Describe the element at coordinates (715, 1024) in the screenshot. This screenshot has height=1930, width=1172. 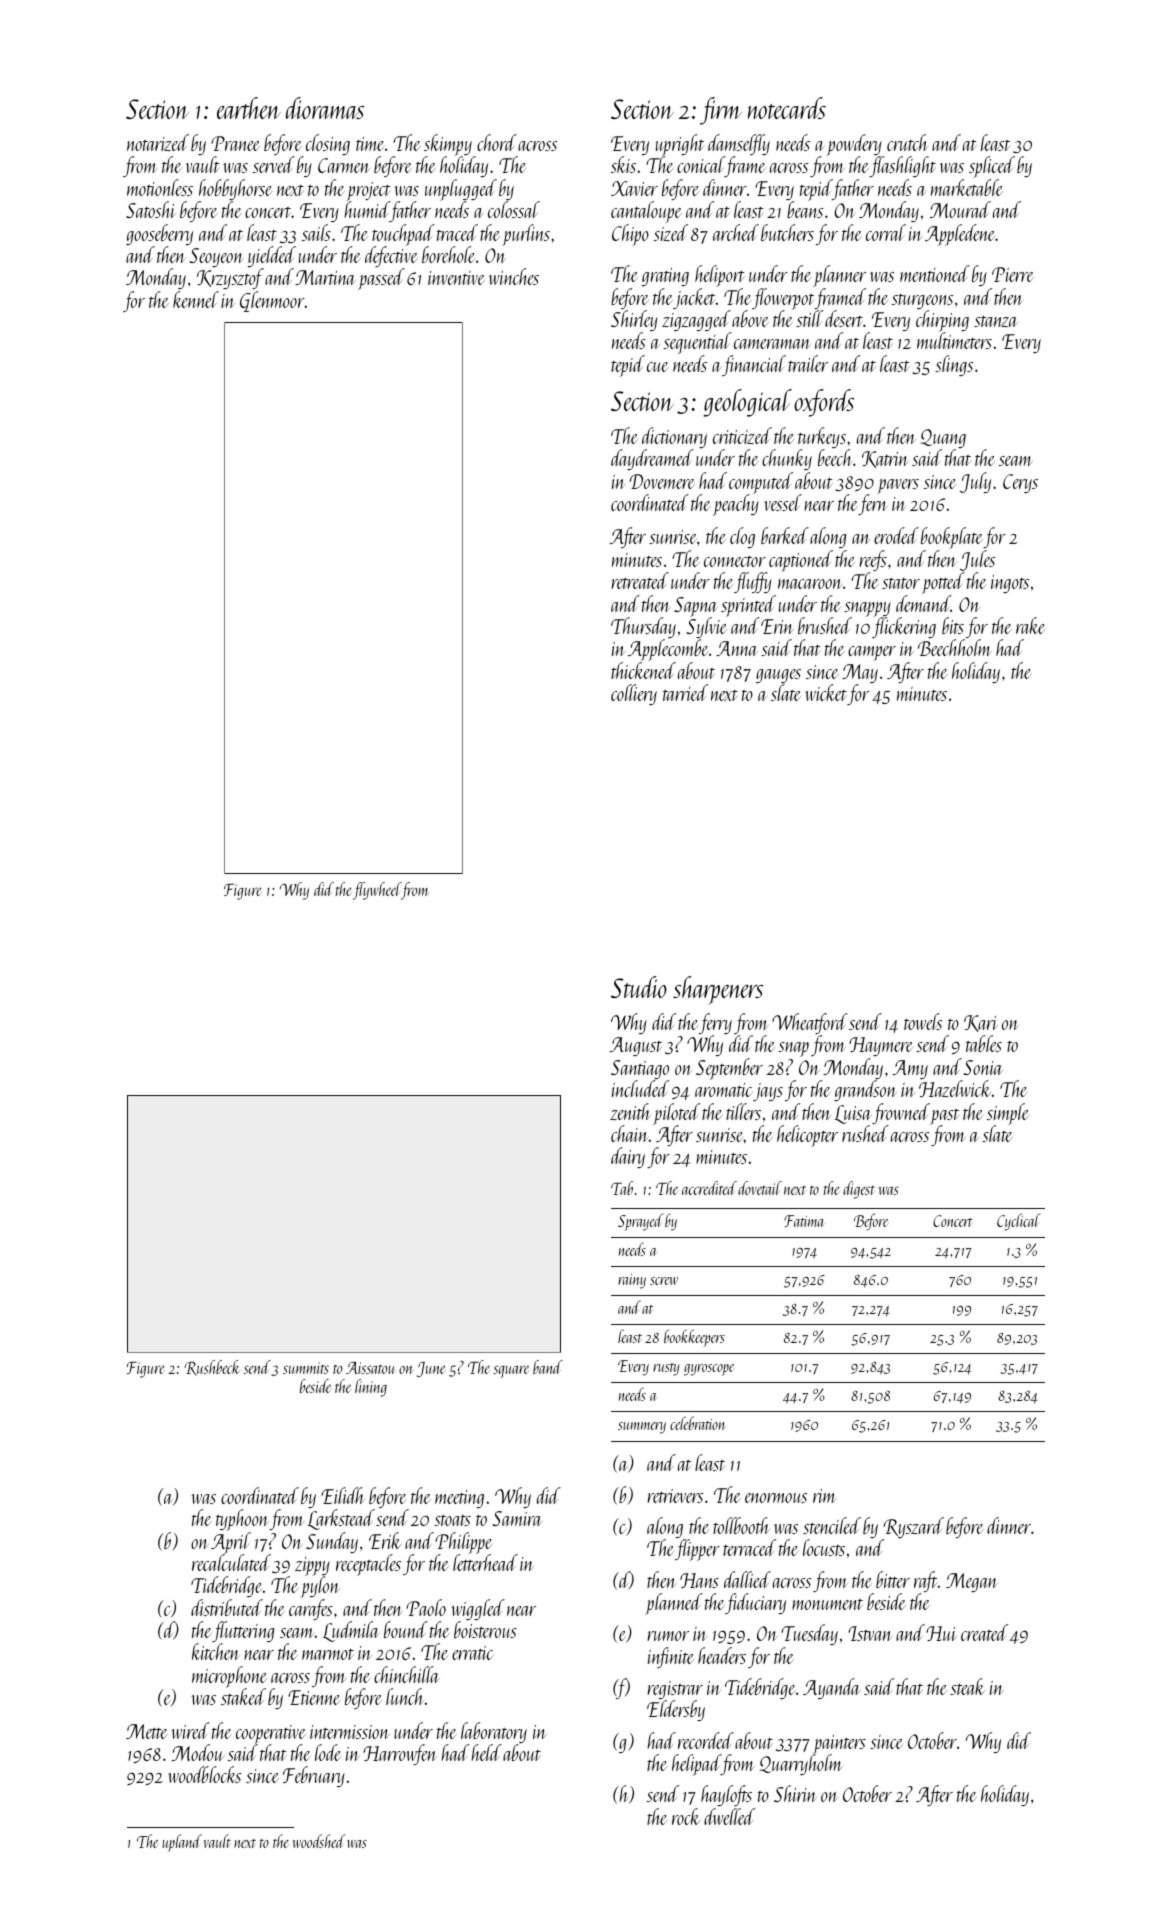
I see `ferry` at that location.
